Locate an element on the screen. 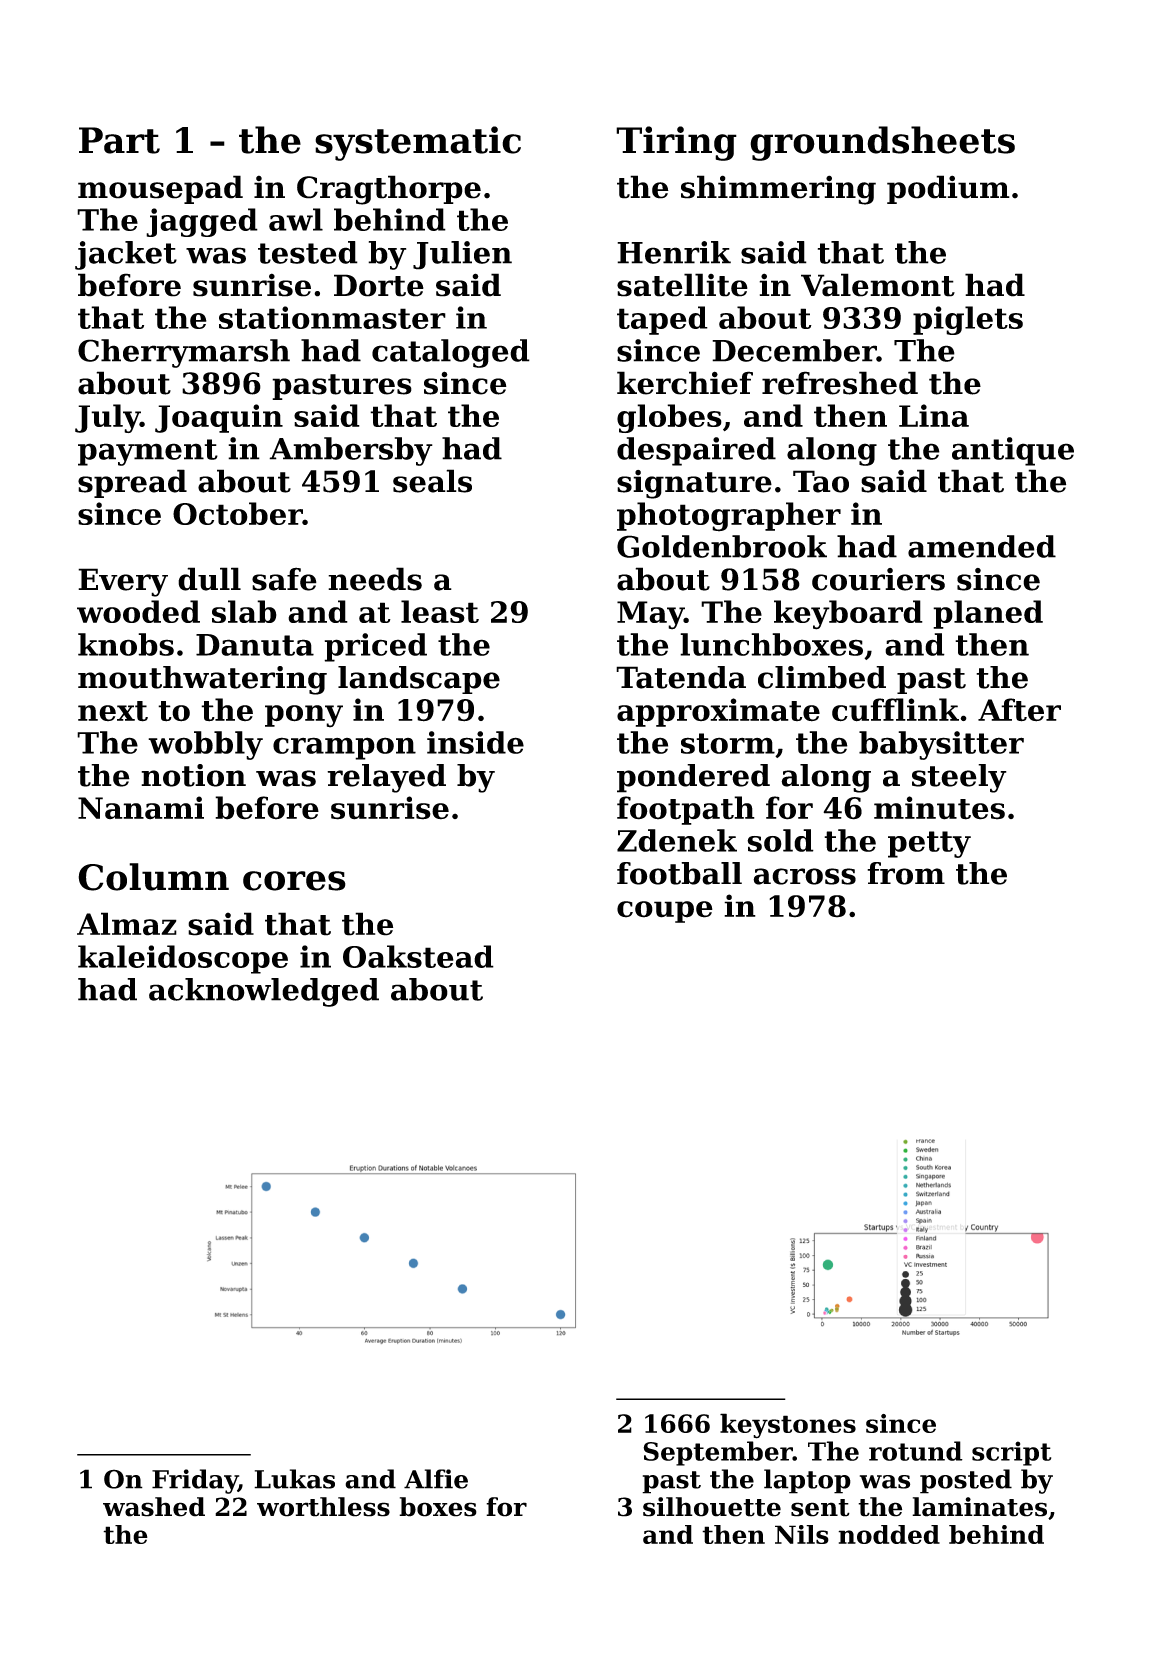 The image size is (1165, 1654). mouthwatering is located at coordinates (202, 680).
